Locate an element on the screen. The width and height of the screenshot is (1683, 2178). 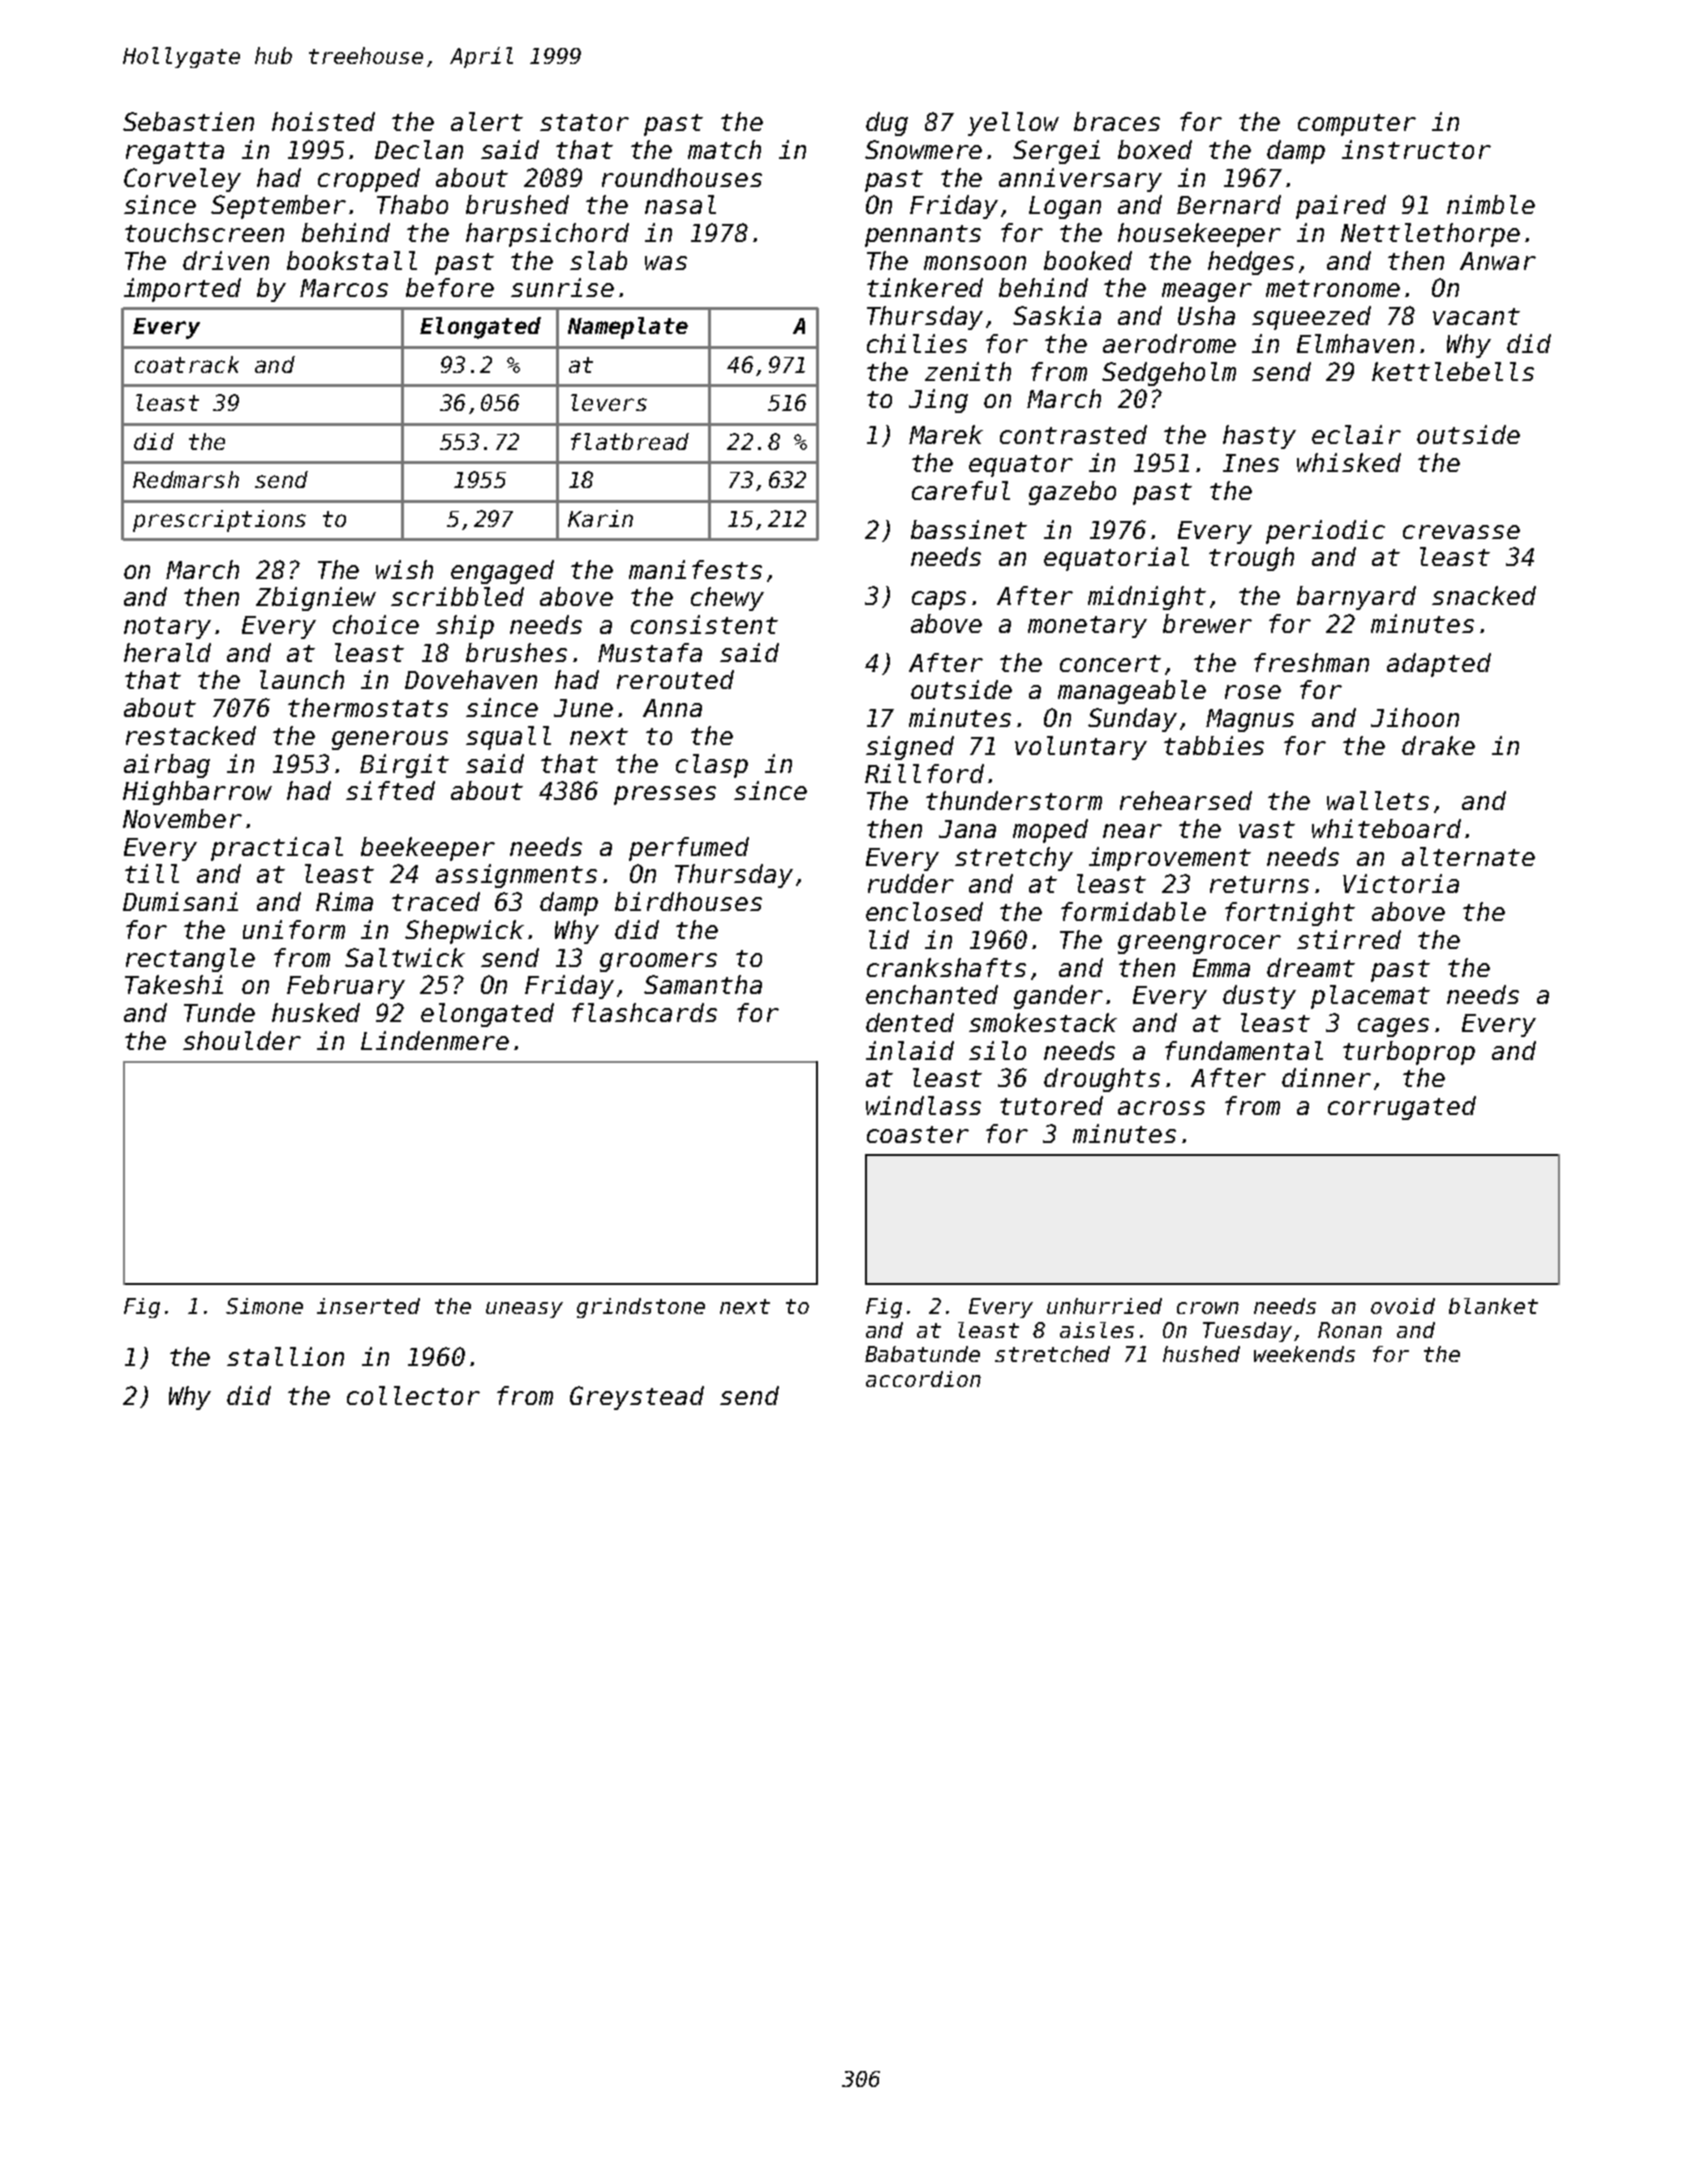
dug is located at coordinates (887, 124).
